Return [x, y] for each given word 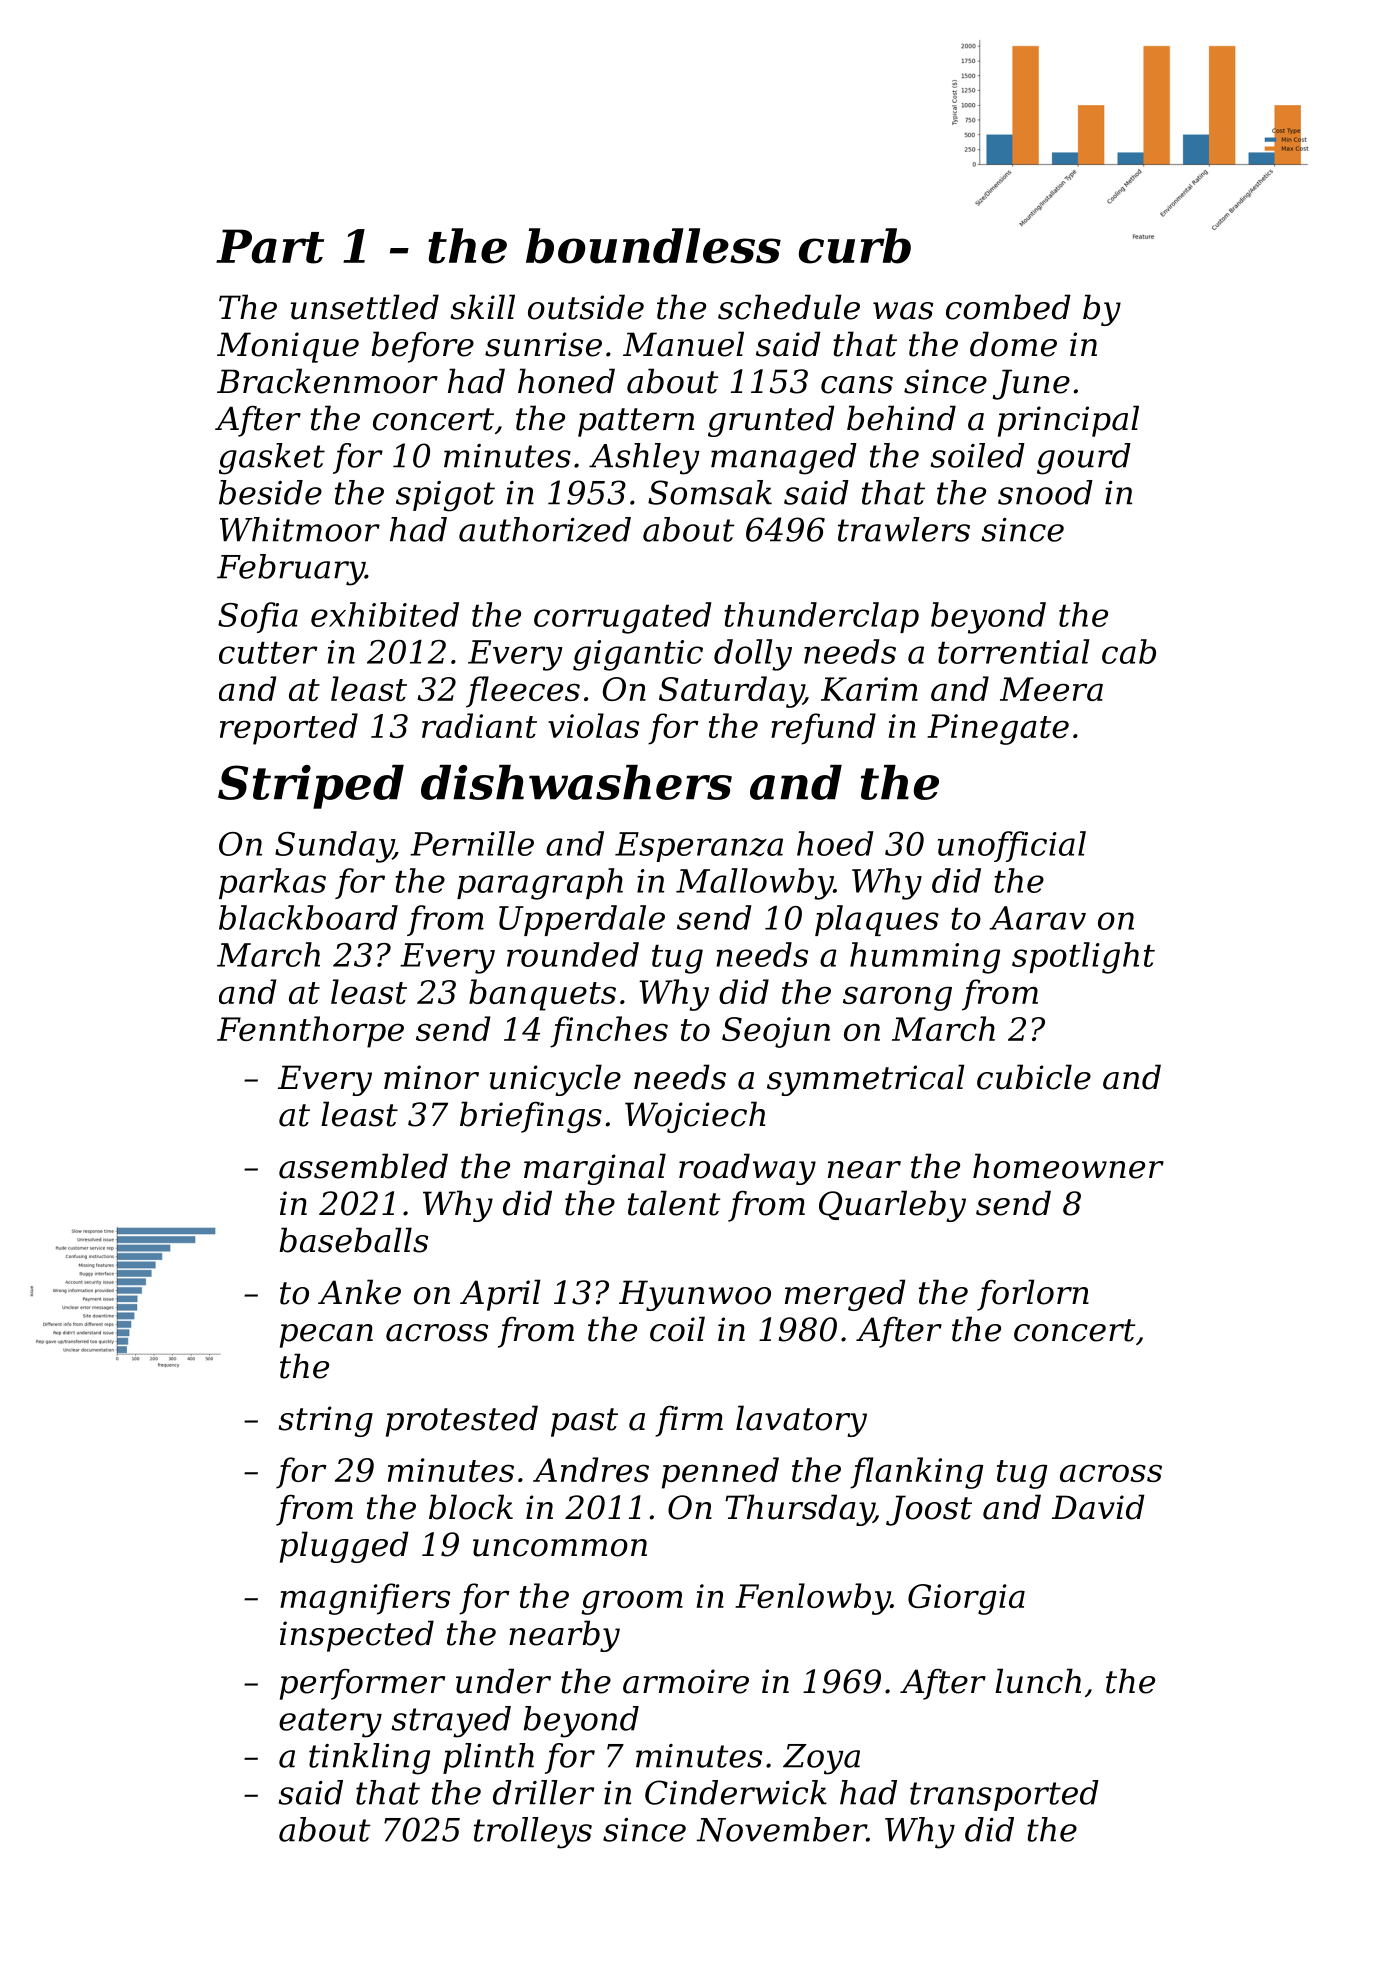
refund [823, 729]
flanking [916, 1473]
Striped [311, 787]
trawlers [904, 529]
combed [1008, 307]
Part [270, 246]
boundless [653, 246]
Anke [359, 1292]
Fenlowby [813, 1599]
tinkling [369, 1759]
